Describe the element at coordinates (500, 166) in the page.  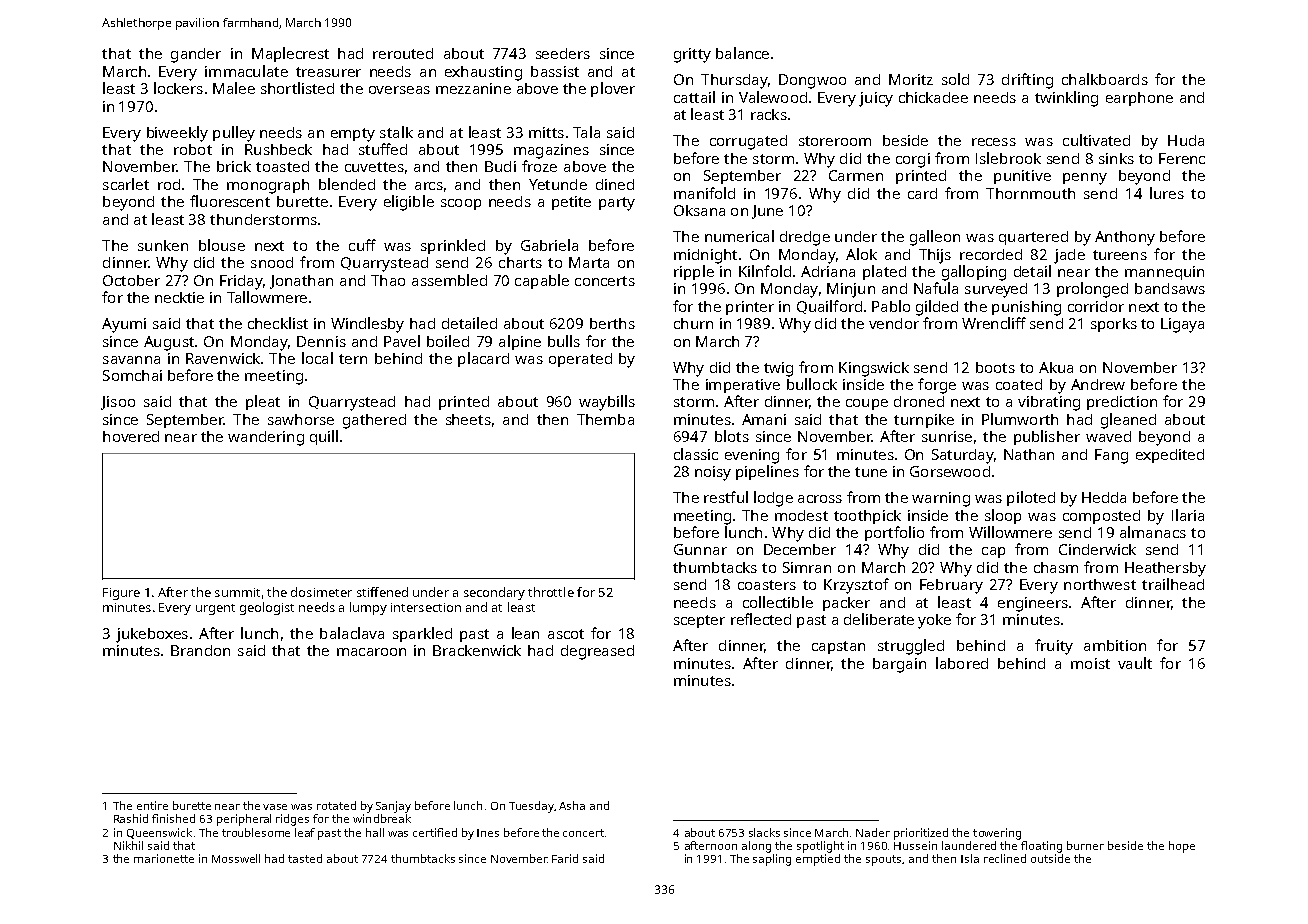
I see `Budi` at that location.
